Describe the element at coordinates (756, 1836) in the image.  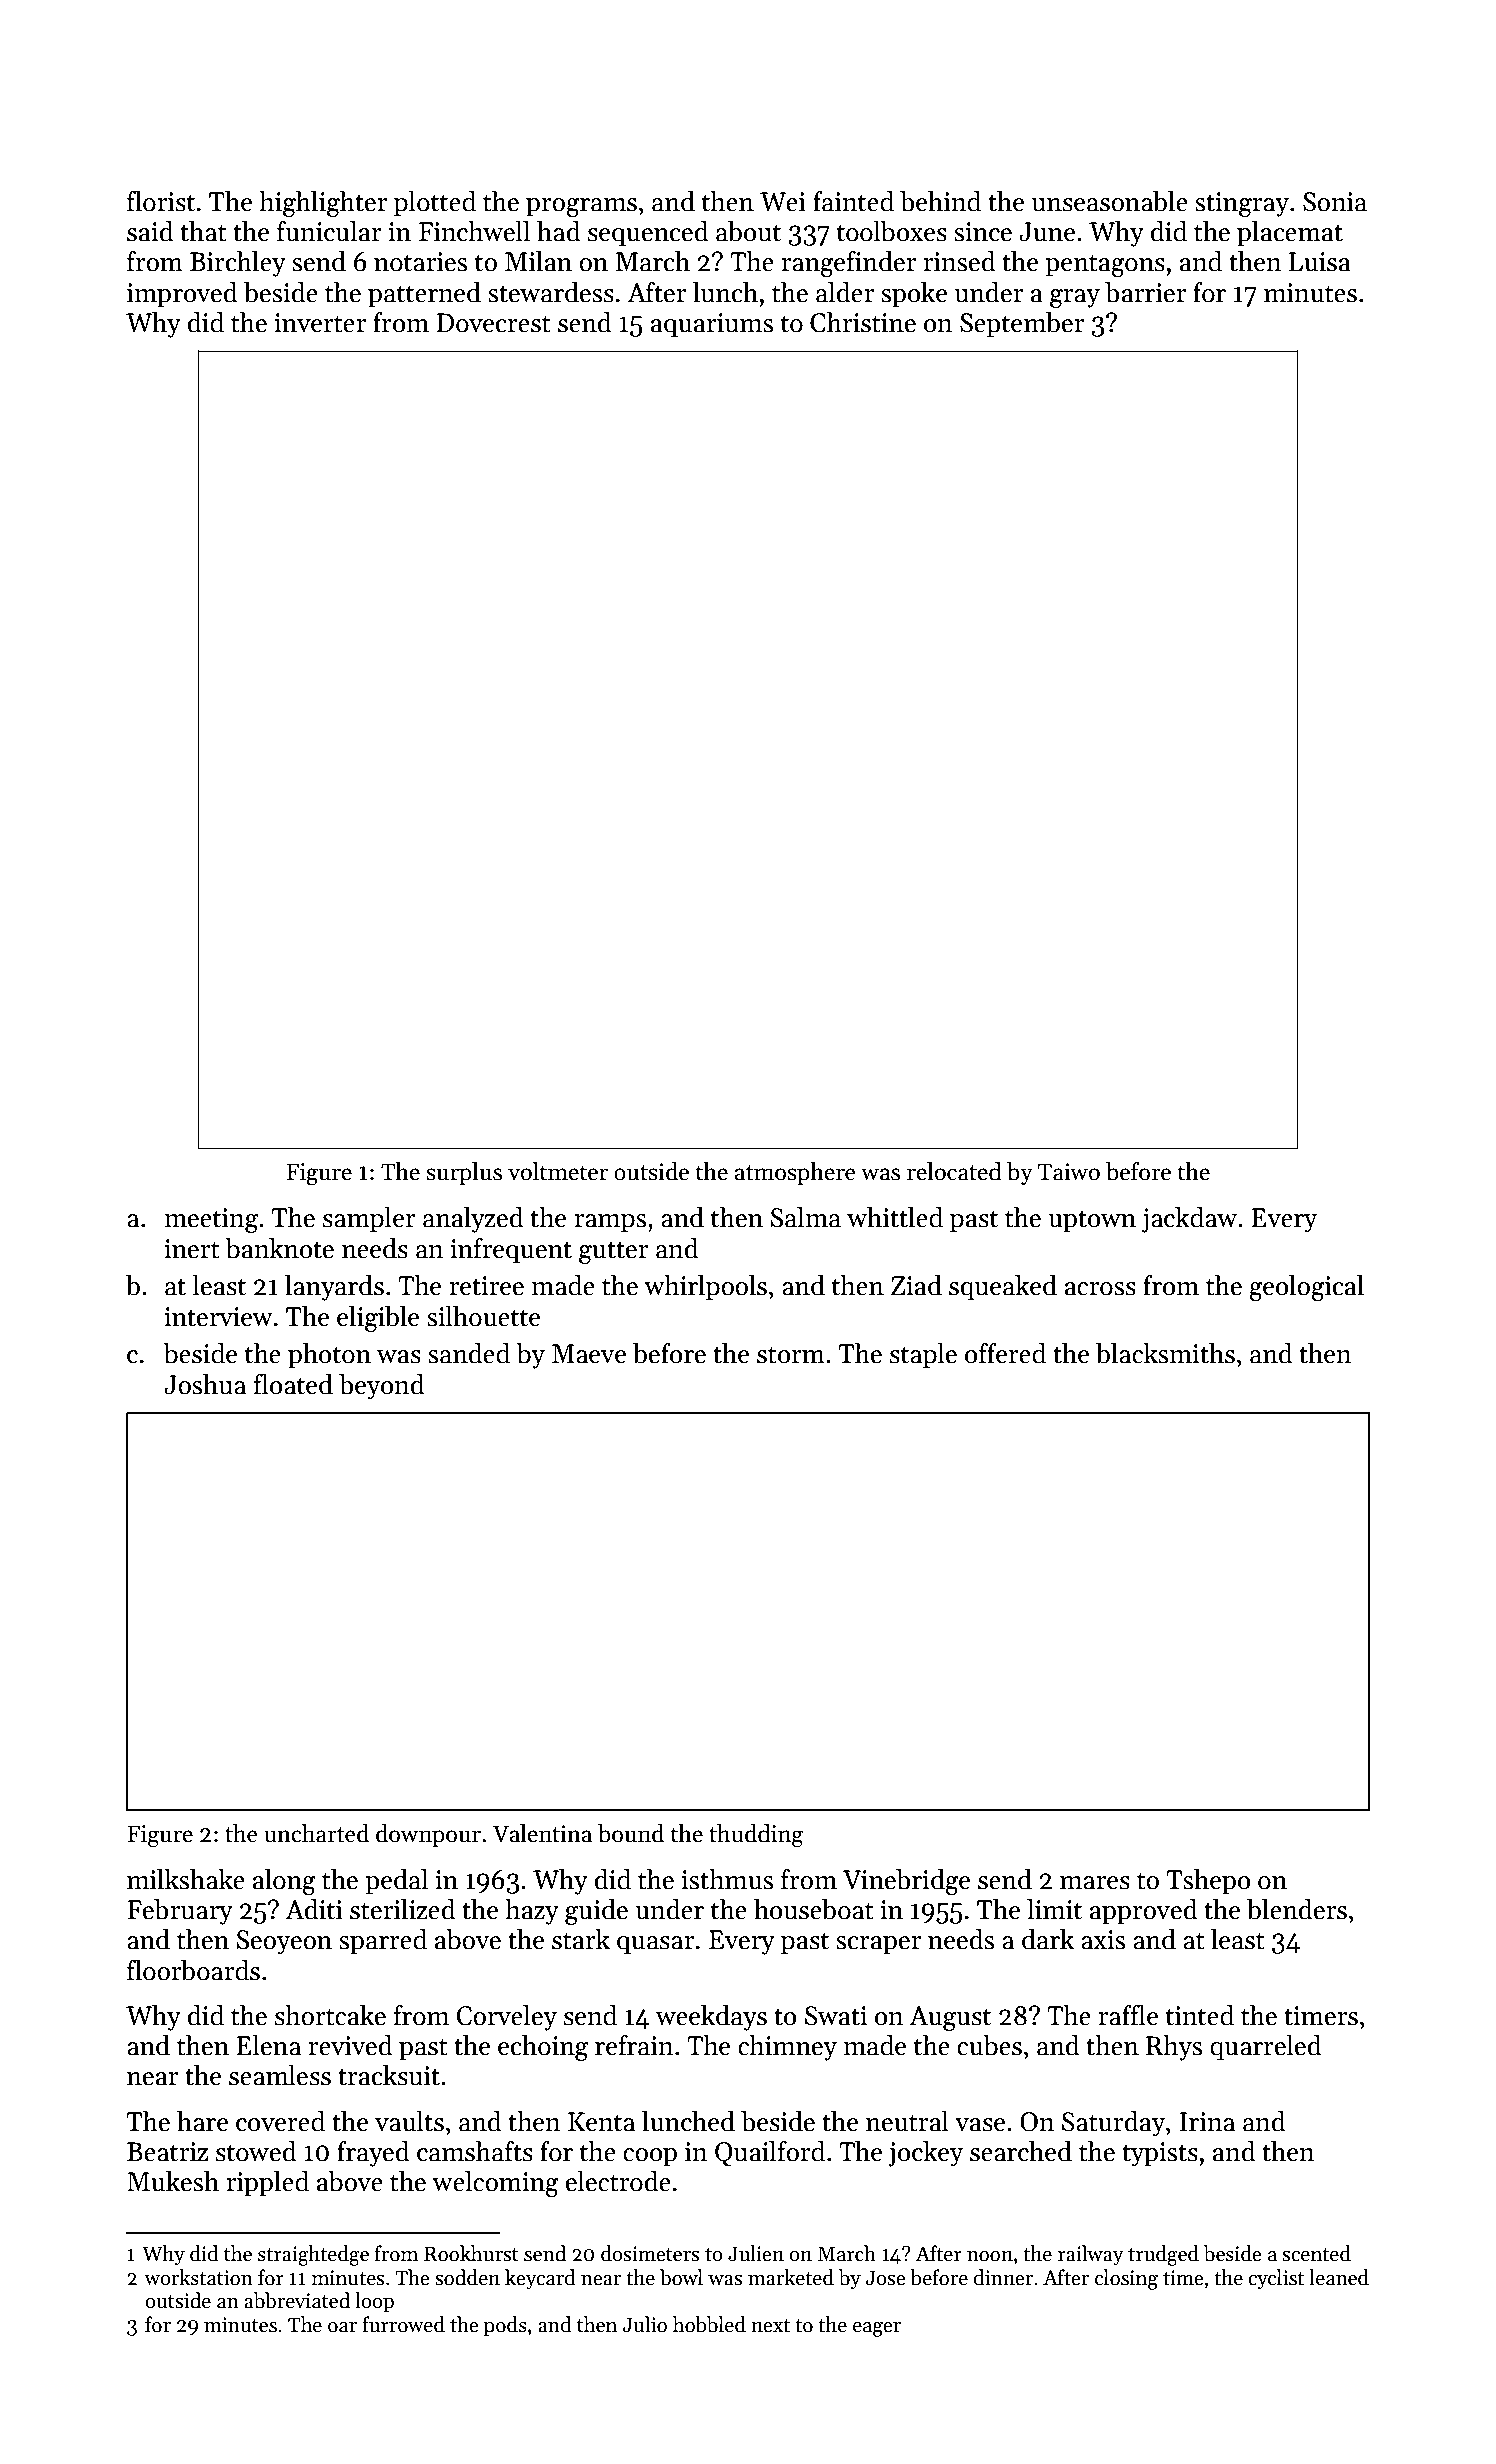
I see `thudding` at that location.
